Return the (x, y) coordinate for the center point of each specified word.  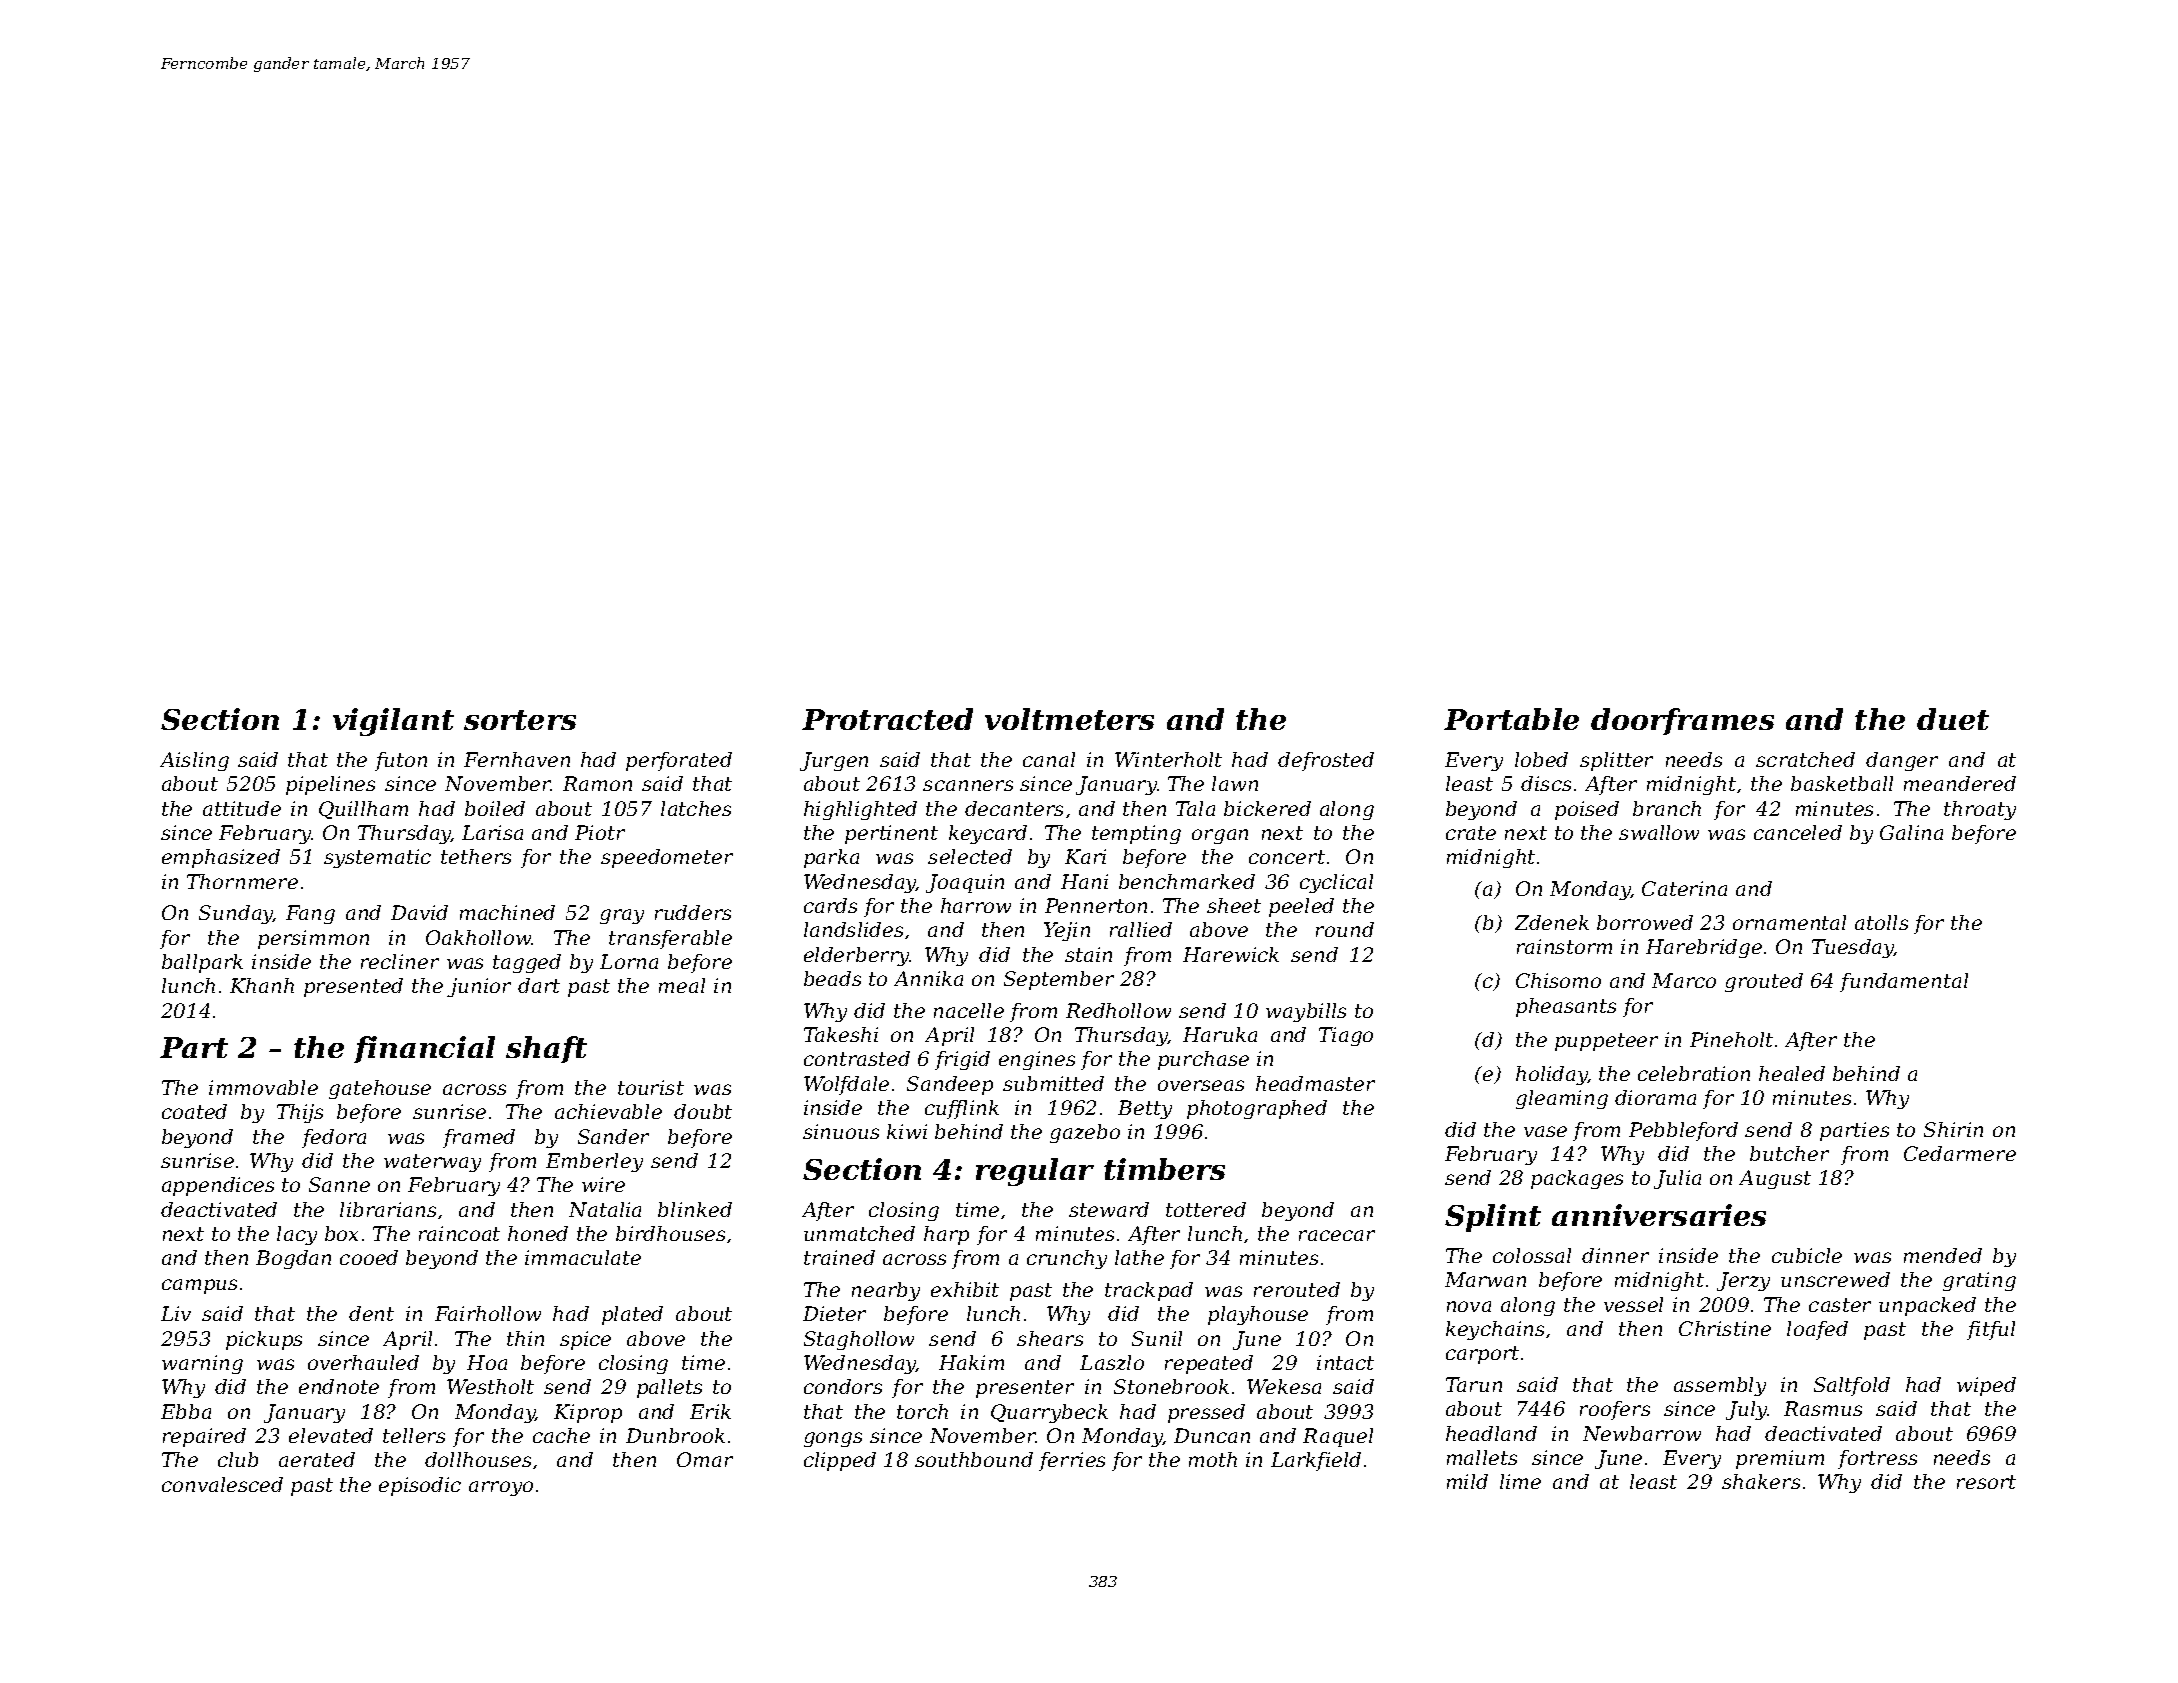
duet (1953, 719)
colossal (1532, 1255)
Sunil (1157, 1338)
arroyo (501, 1488)
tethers (476, 856)
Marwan (1485, 1279)
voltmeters (1069, 719)
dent (371, 1313)
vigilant (393, 722)
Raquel (1338, 1437)
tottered (1206, 1209)
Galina (1911, 832)
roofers (1615, 1410)
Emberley (594, 1162)
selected (970, 856)
